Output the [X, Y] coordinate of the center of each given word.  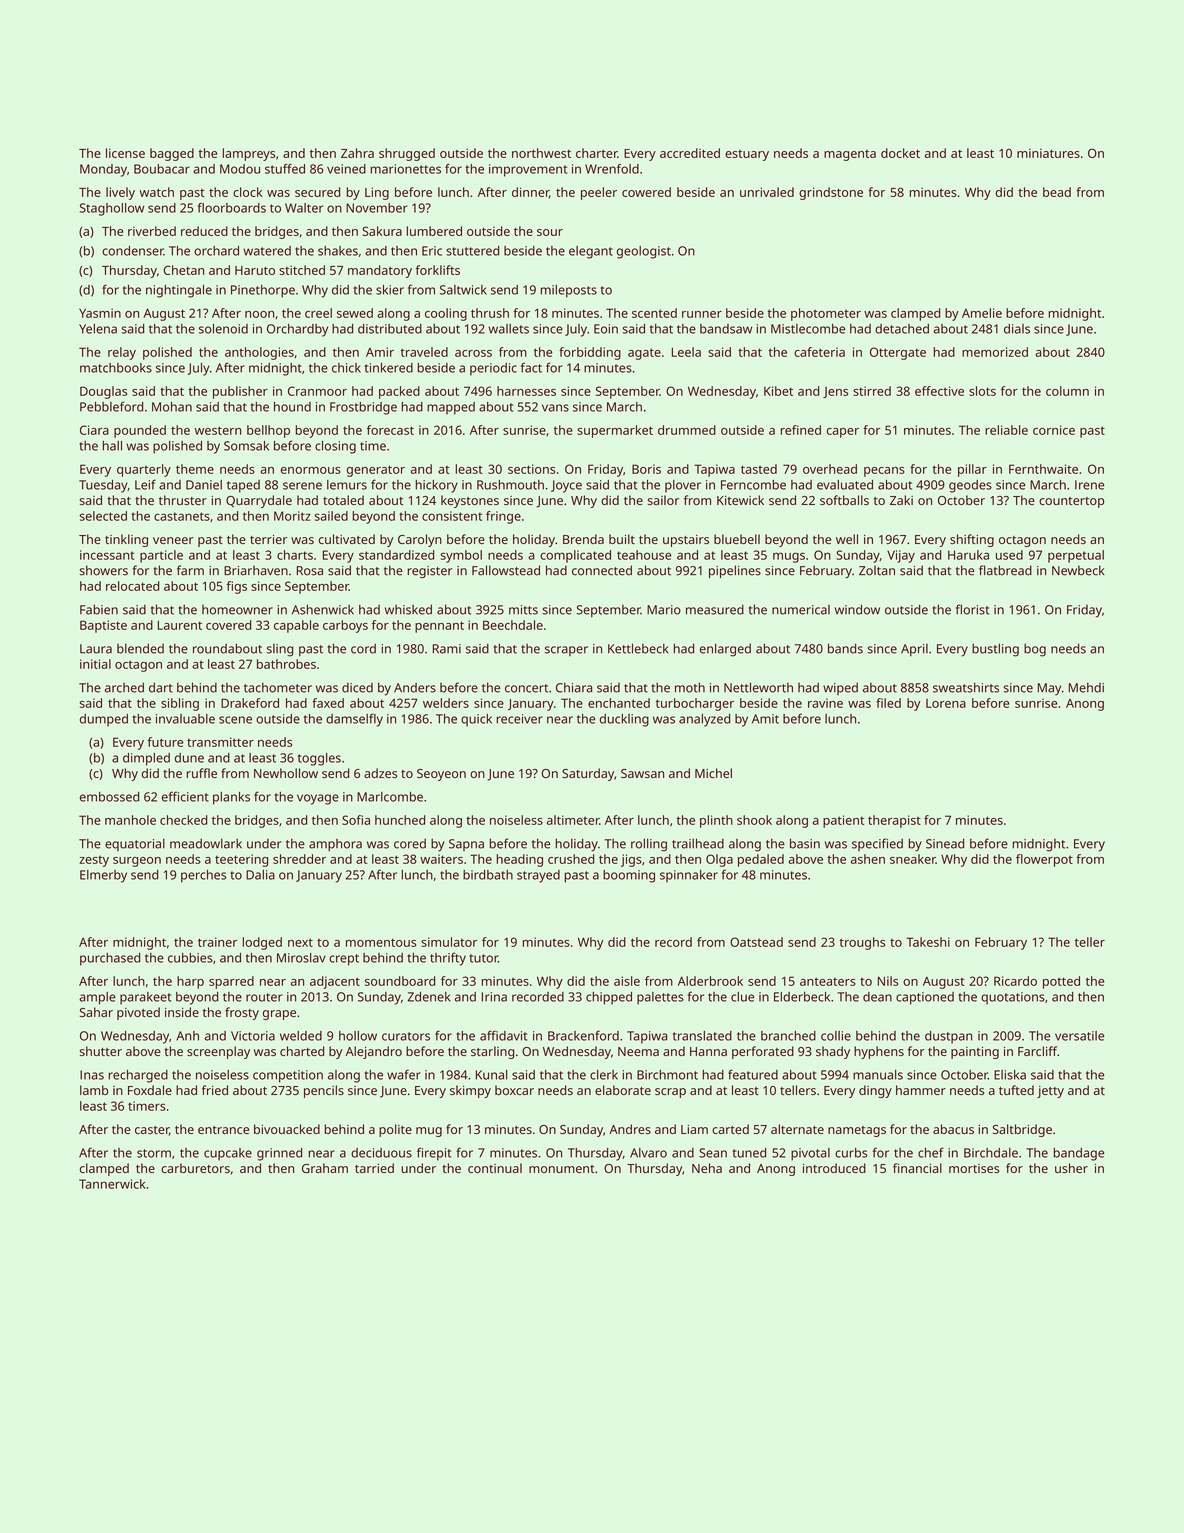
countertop [1071, 502]
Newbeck [1078, 570]
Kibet [778, 391]
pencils [324, 1091]
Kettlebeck [638, 648]
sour [550, 232]
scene [235, 720]
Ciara [94, 430]
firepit [434, 1154]
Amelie [982, 313]
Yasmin [100, 313]
